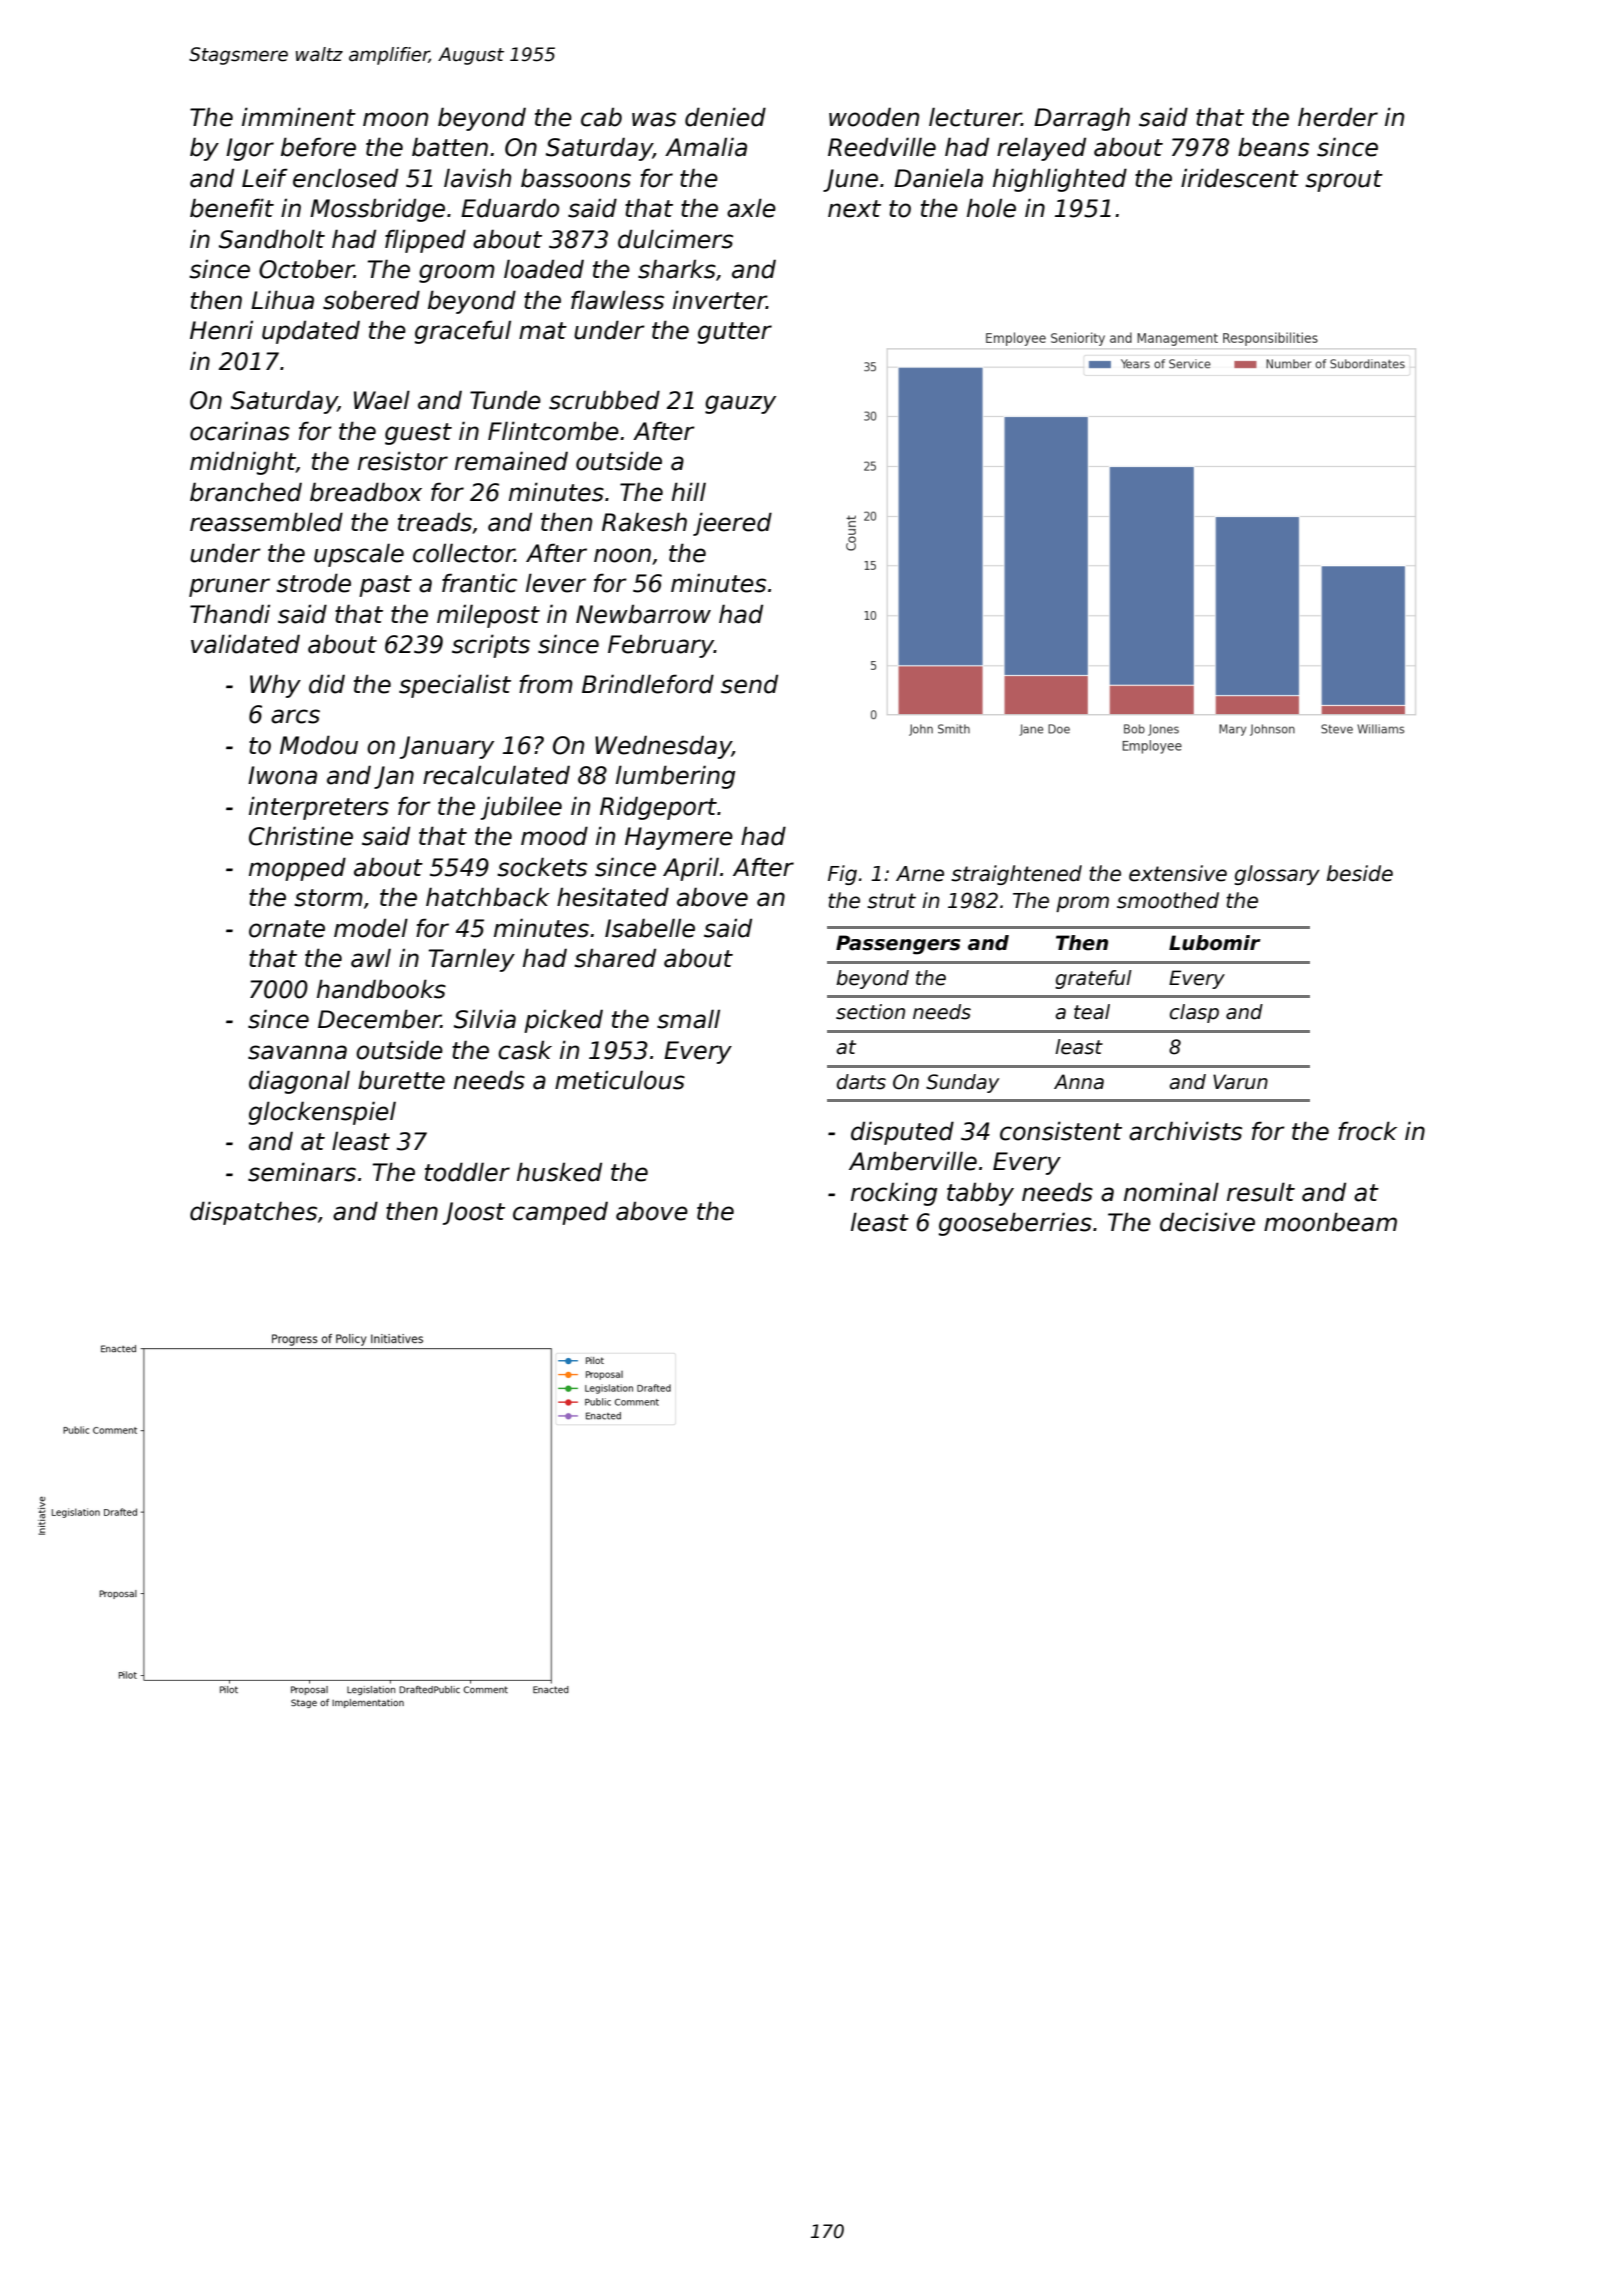 The image size is (1620, 2292). Describe the element at coordinates (253, 1213) in the image. I see `dispatches` at that location.
